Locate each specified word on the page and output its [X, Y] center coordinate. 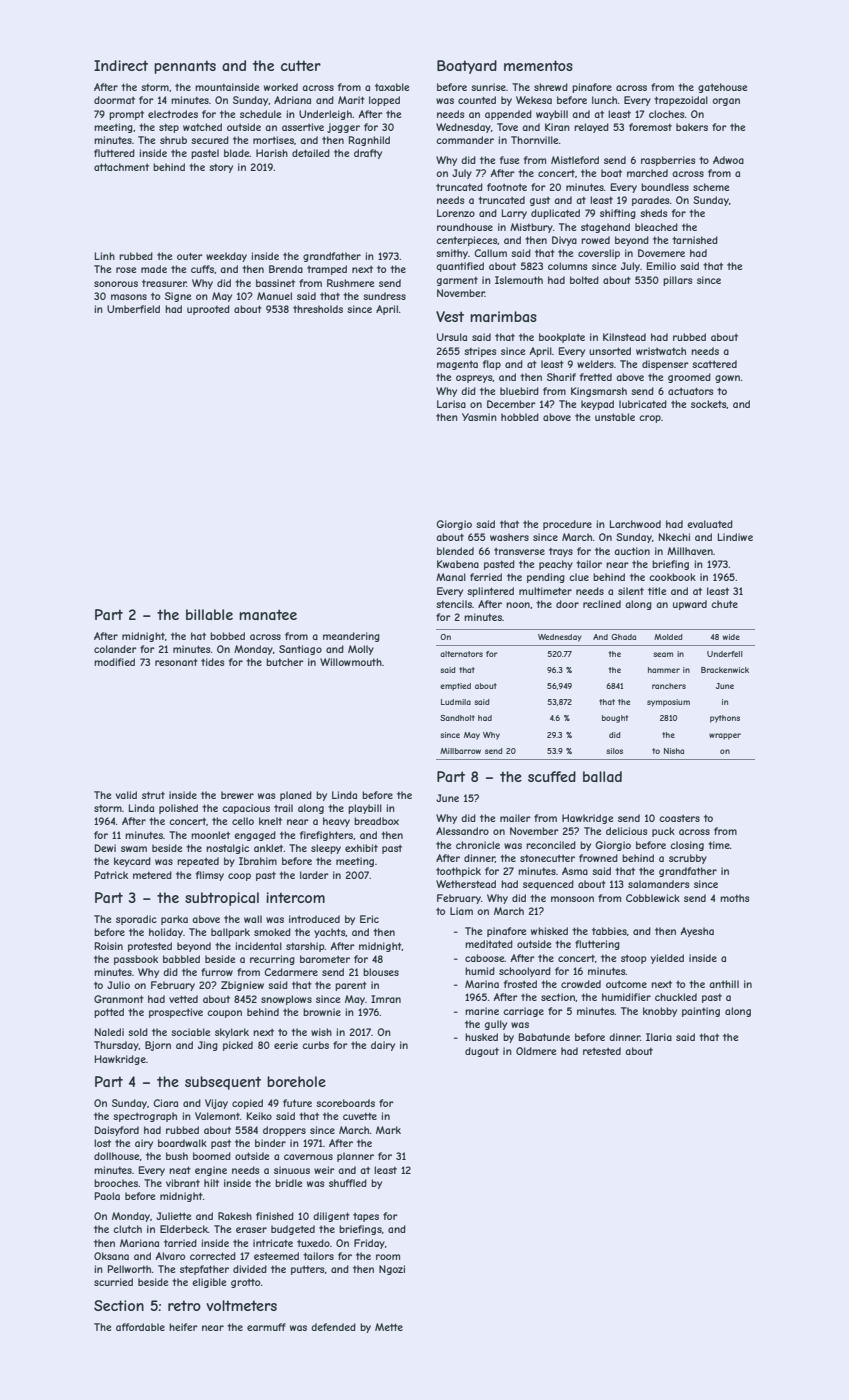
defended [333, 1327]
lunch [604, 100]
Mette [389, 1327]
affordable [140, 1327]
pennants [185, 67]
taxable [392, 87]
